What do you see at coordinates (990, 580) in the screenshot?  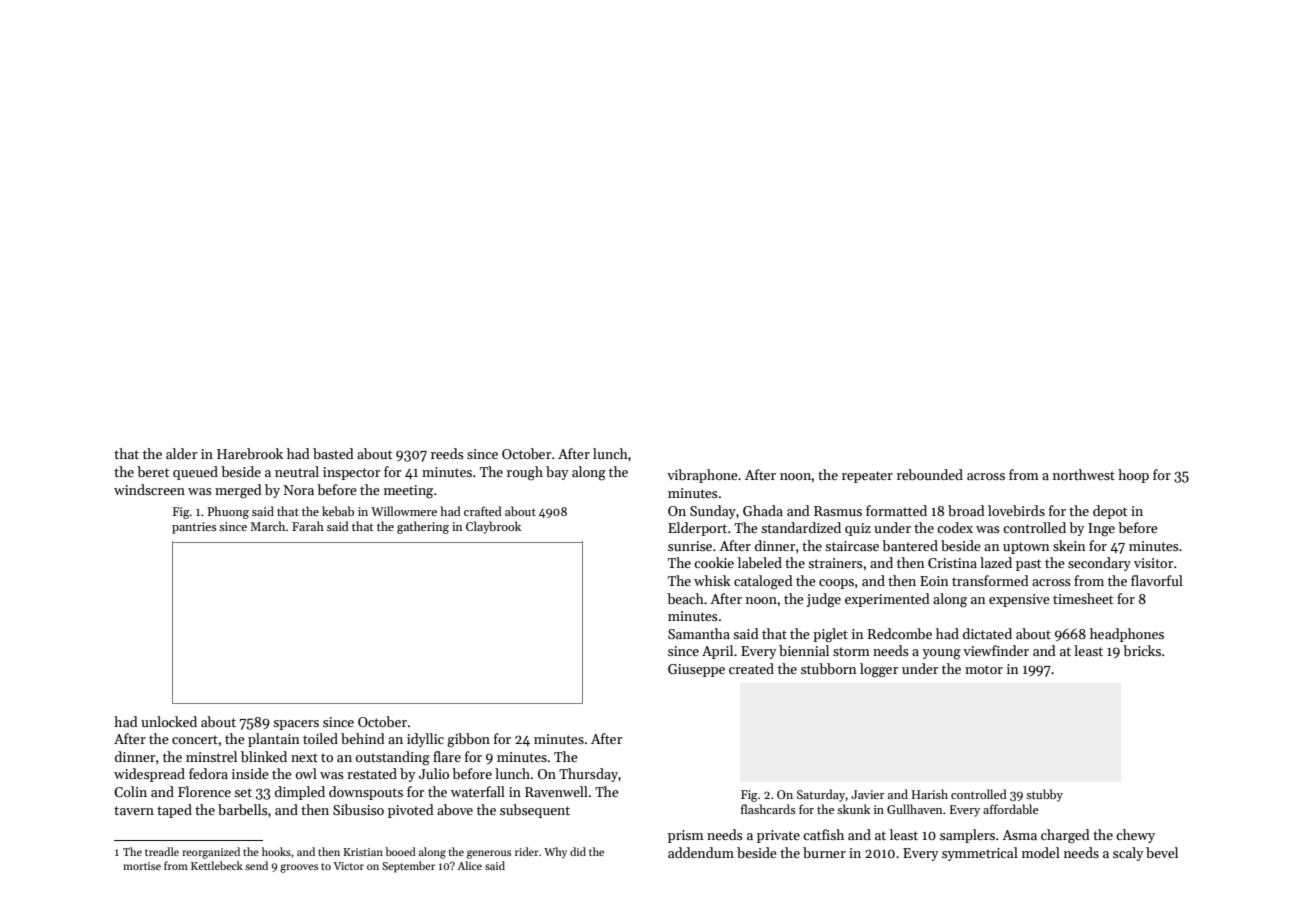 I see `transformed` at bounding box center [990, 580].
